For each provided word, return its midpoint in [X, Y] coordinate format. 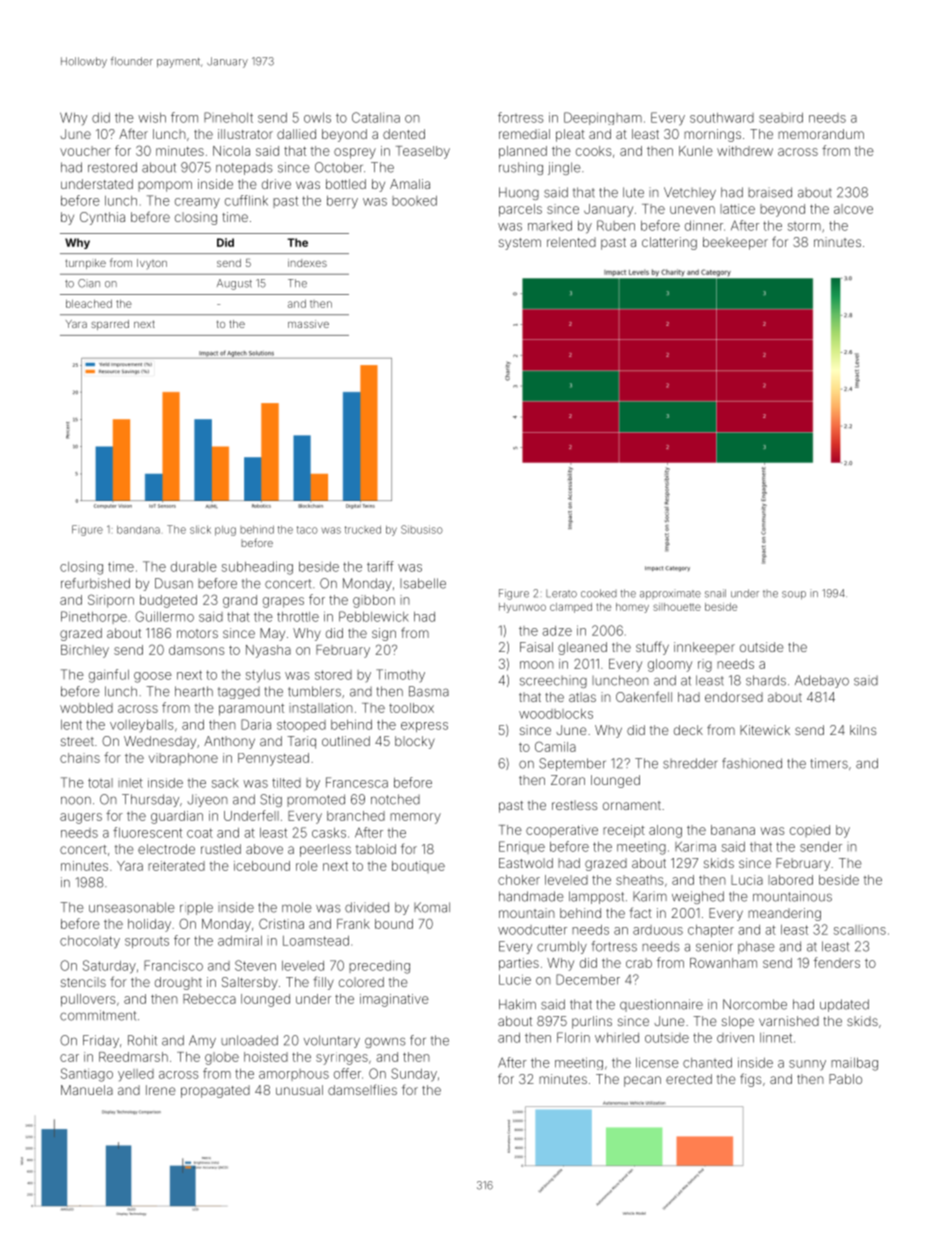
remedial [524, 134]
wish [152, 117]
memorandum [821, 134]
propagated [215, 1091]
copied [810, 831]
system [520, 244]
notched [395, 799]
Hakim [517, 1004]
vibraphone [183, 759]
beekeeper [735, 243]
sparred [110, 325]
